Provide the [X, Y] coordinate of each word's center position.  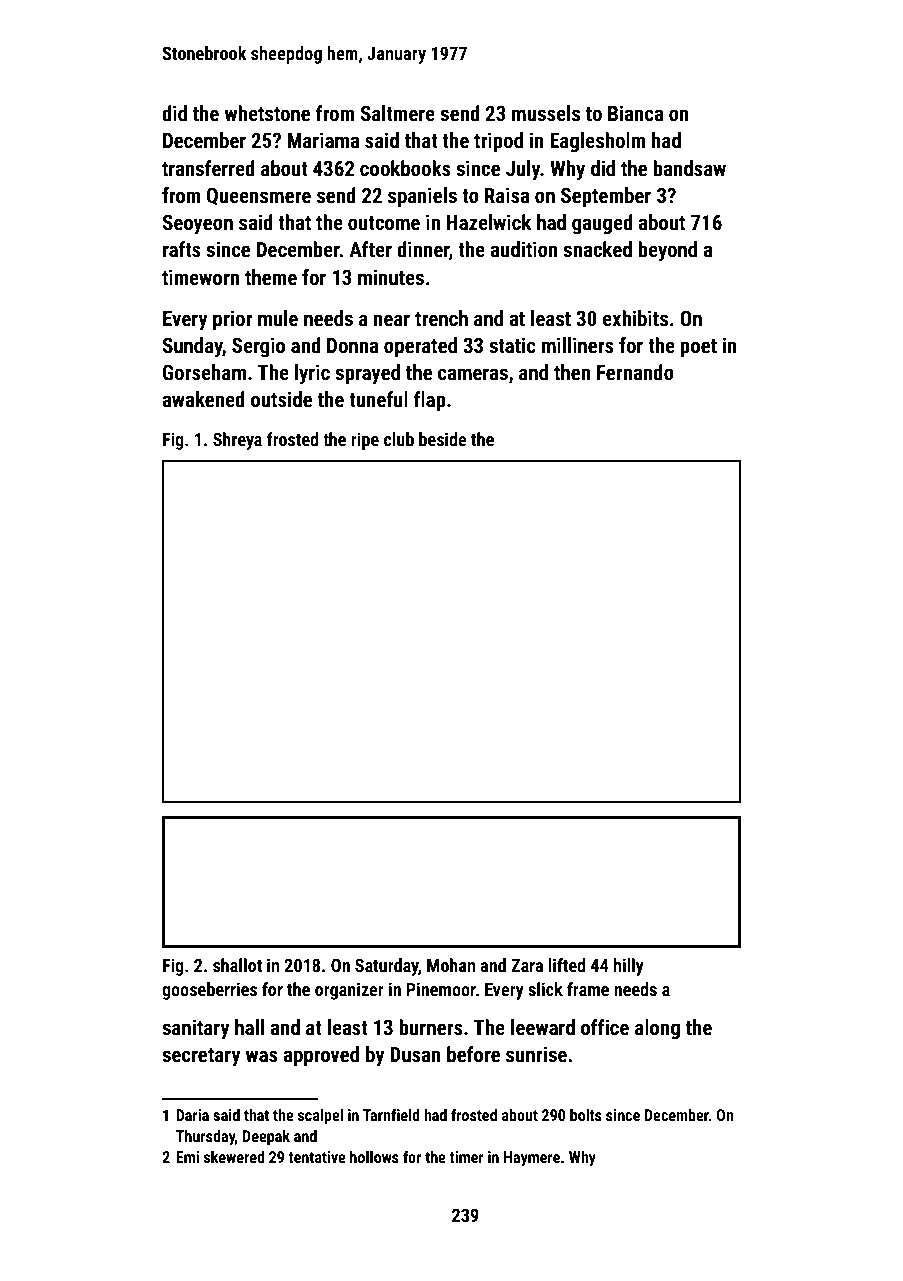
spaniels [422, 197]
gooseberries [209, 991]
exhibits [635, 318]
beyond [667, 251]
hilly [629, 967]
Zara [527, 965]
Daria [192, 1115]
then [572, 372]
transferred [208, 168]
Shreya [237, 441]
